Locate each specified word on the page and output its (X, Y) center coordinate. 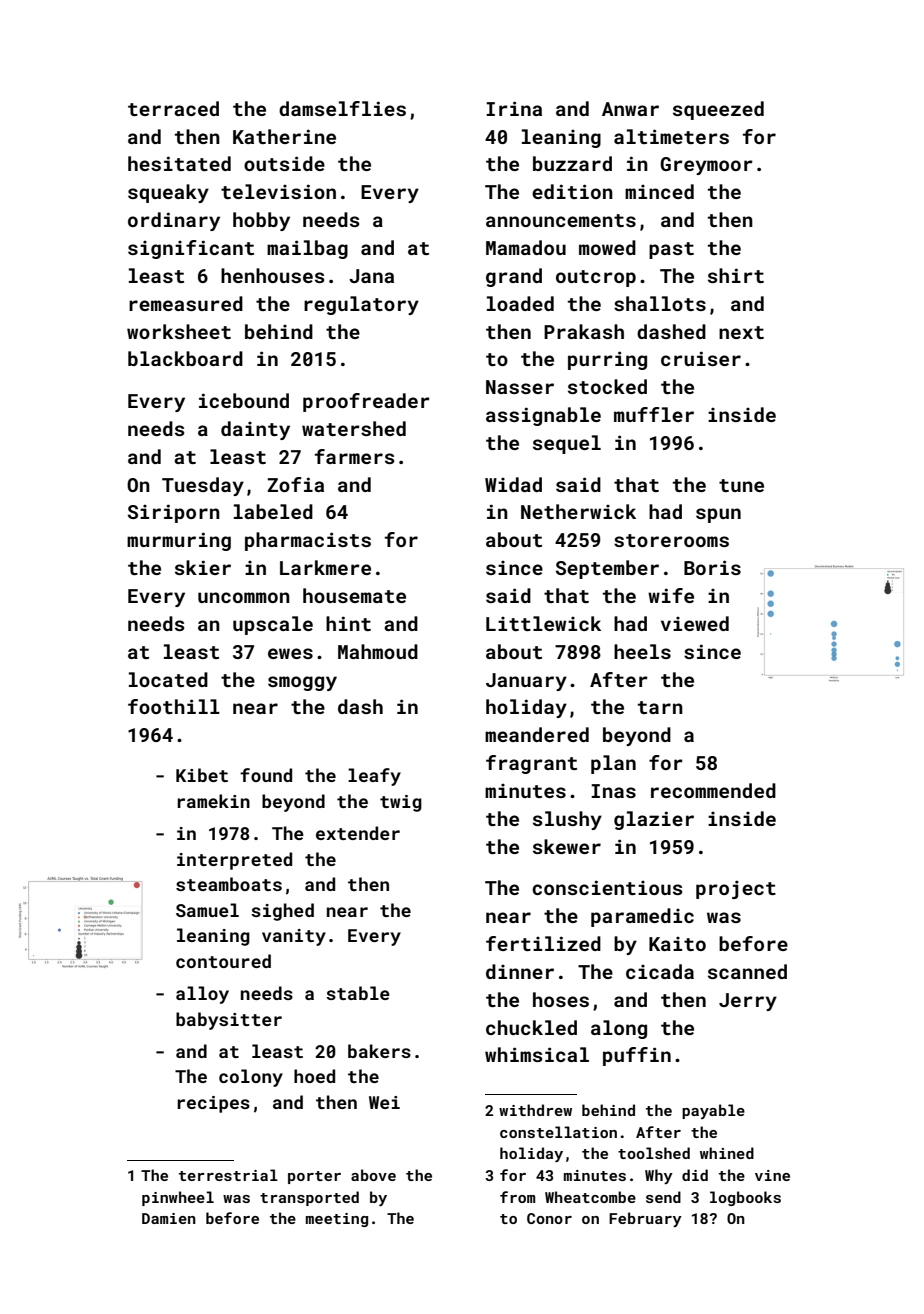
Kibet (202, 775)
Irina (514, 108)
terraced (173, 108)
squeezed (718, 110)
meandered (537, 734)
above (373, 1175)
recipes (213, 1104)
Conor (549, 1218)
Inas (613, 791)
